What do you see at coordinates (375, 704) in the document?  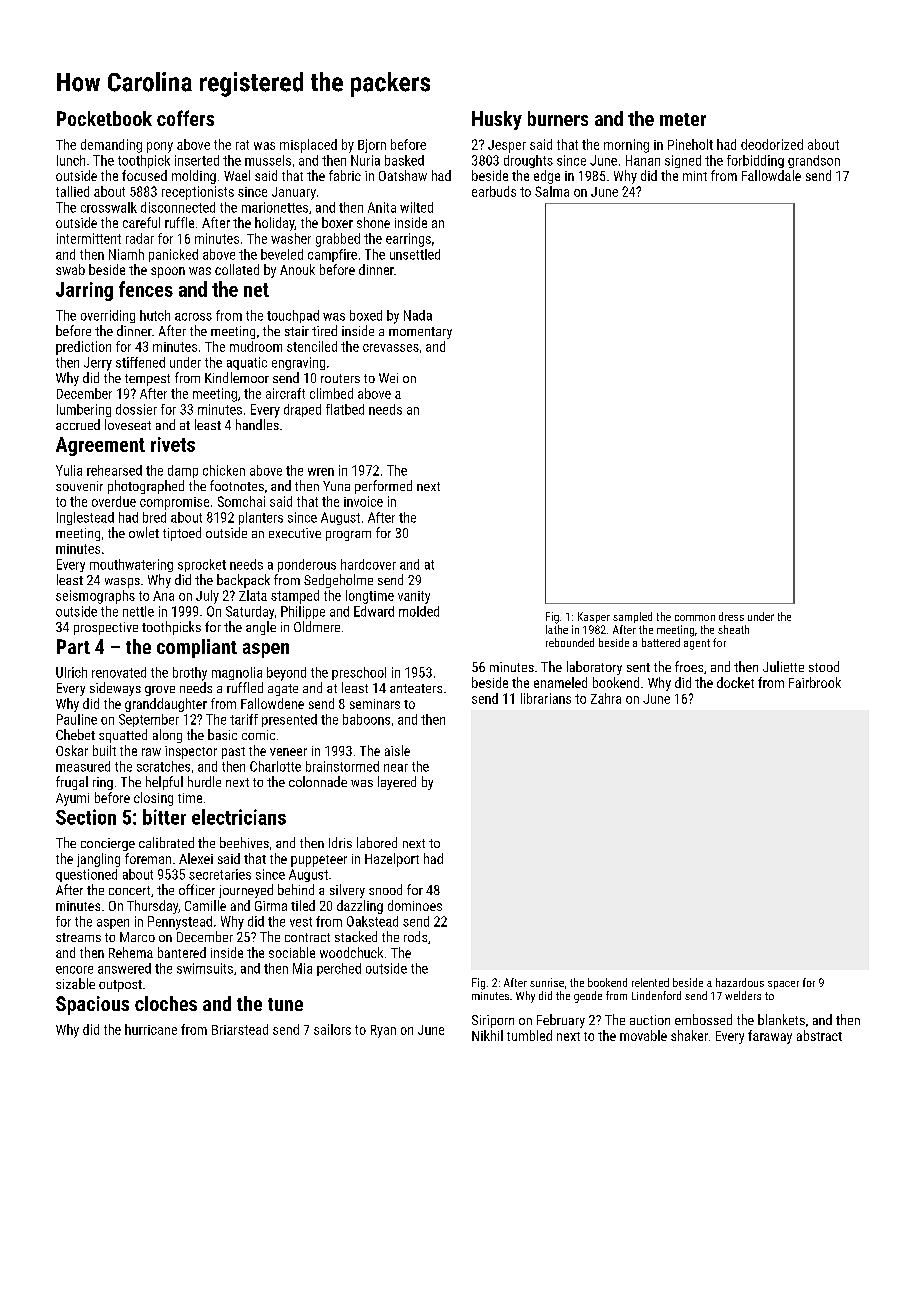 I see `seminars` at bounding box center [375, 704].
